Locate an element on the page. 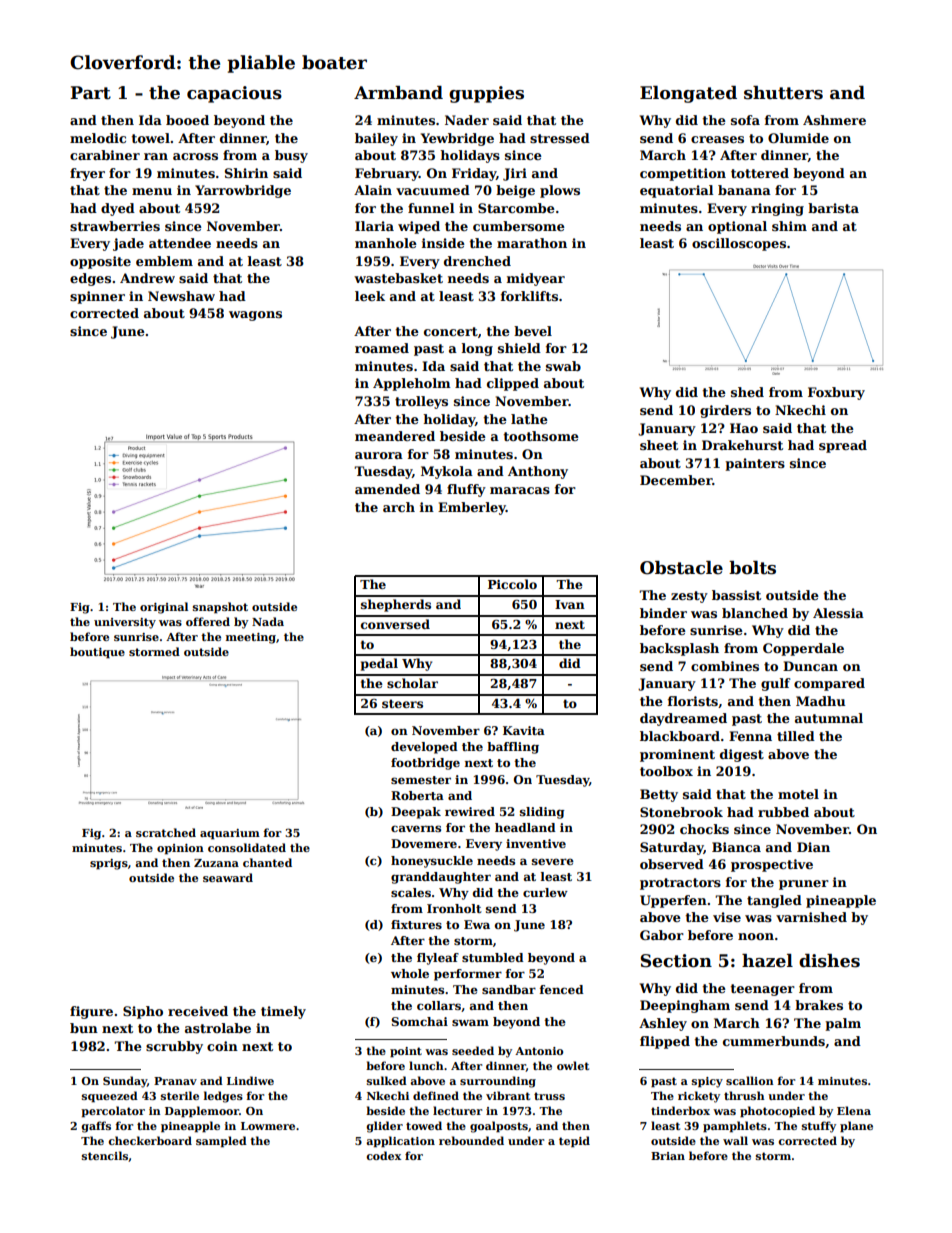 This image has width=952, height=1233. lathe is located at coordinates (529, 419).
